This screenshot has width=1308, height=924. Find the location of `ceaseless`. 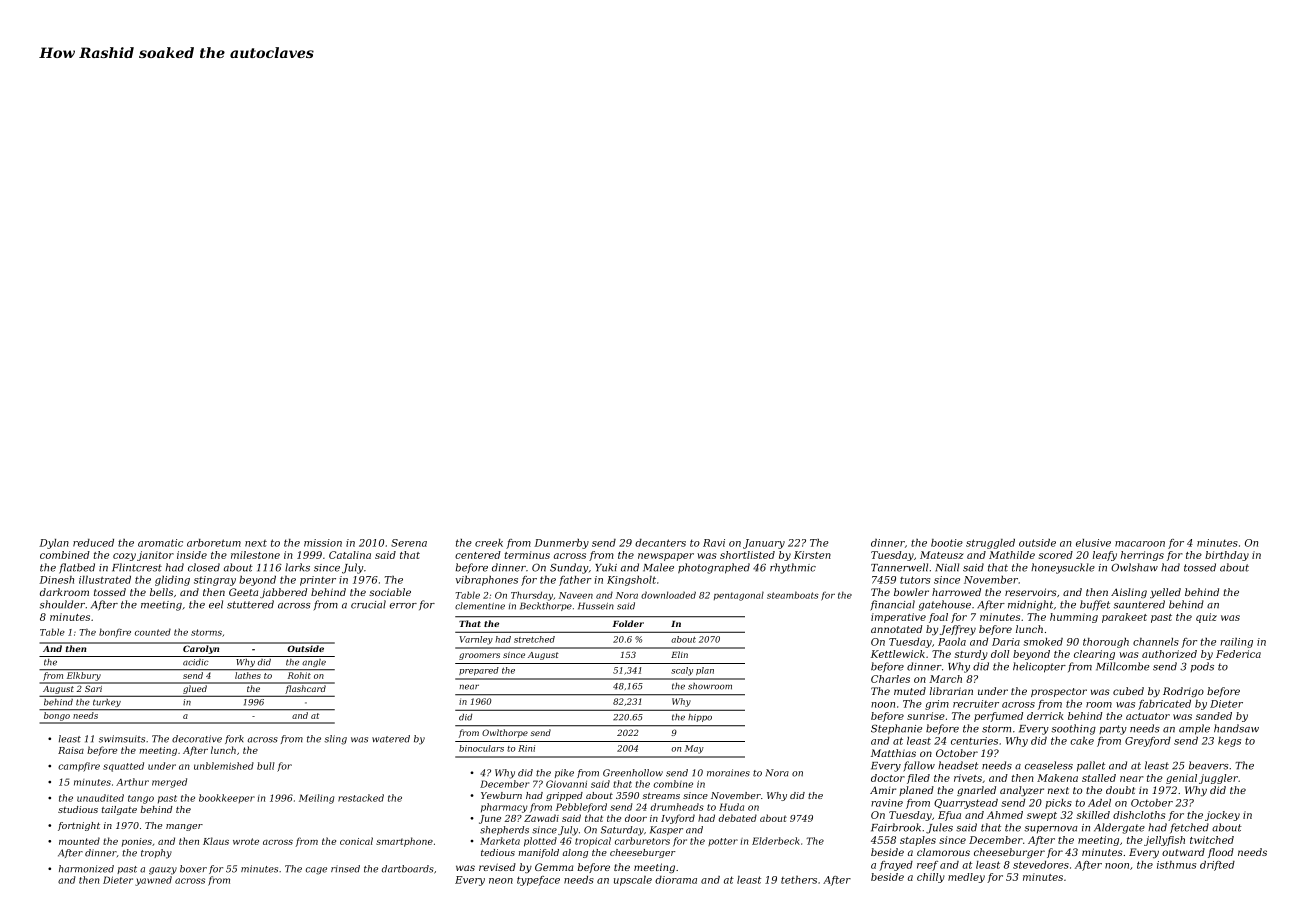

ceaseless is located at coordinates (1049, 765).
